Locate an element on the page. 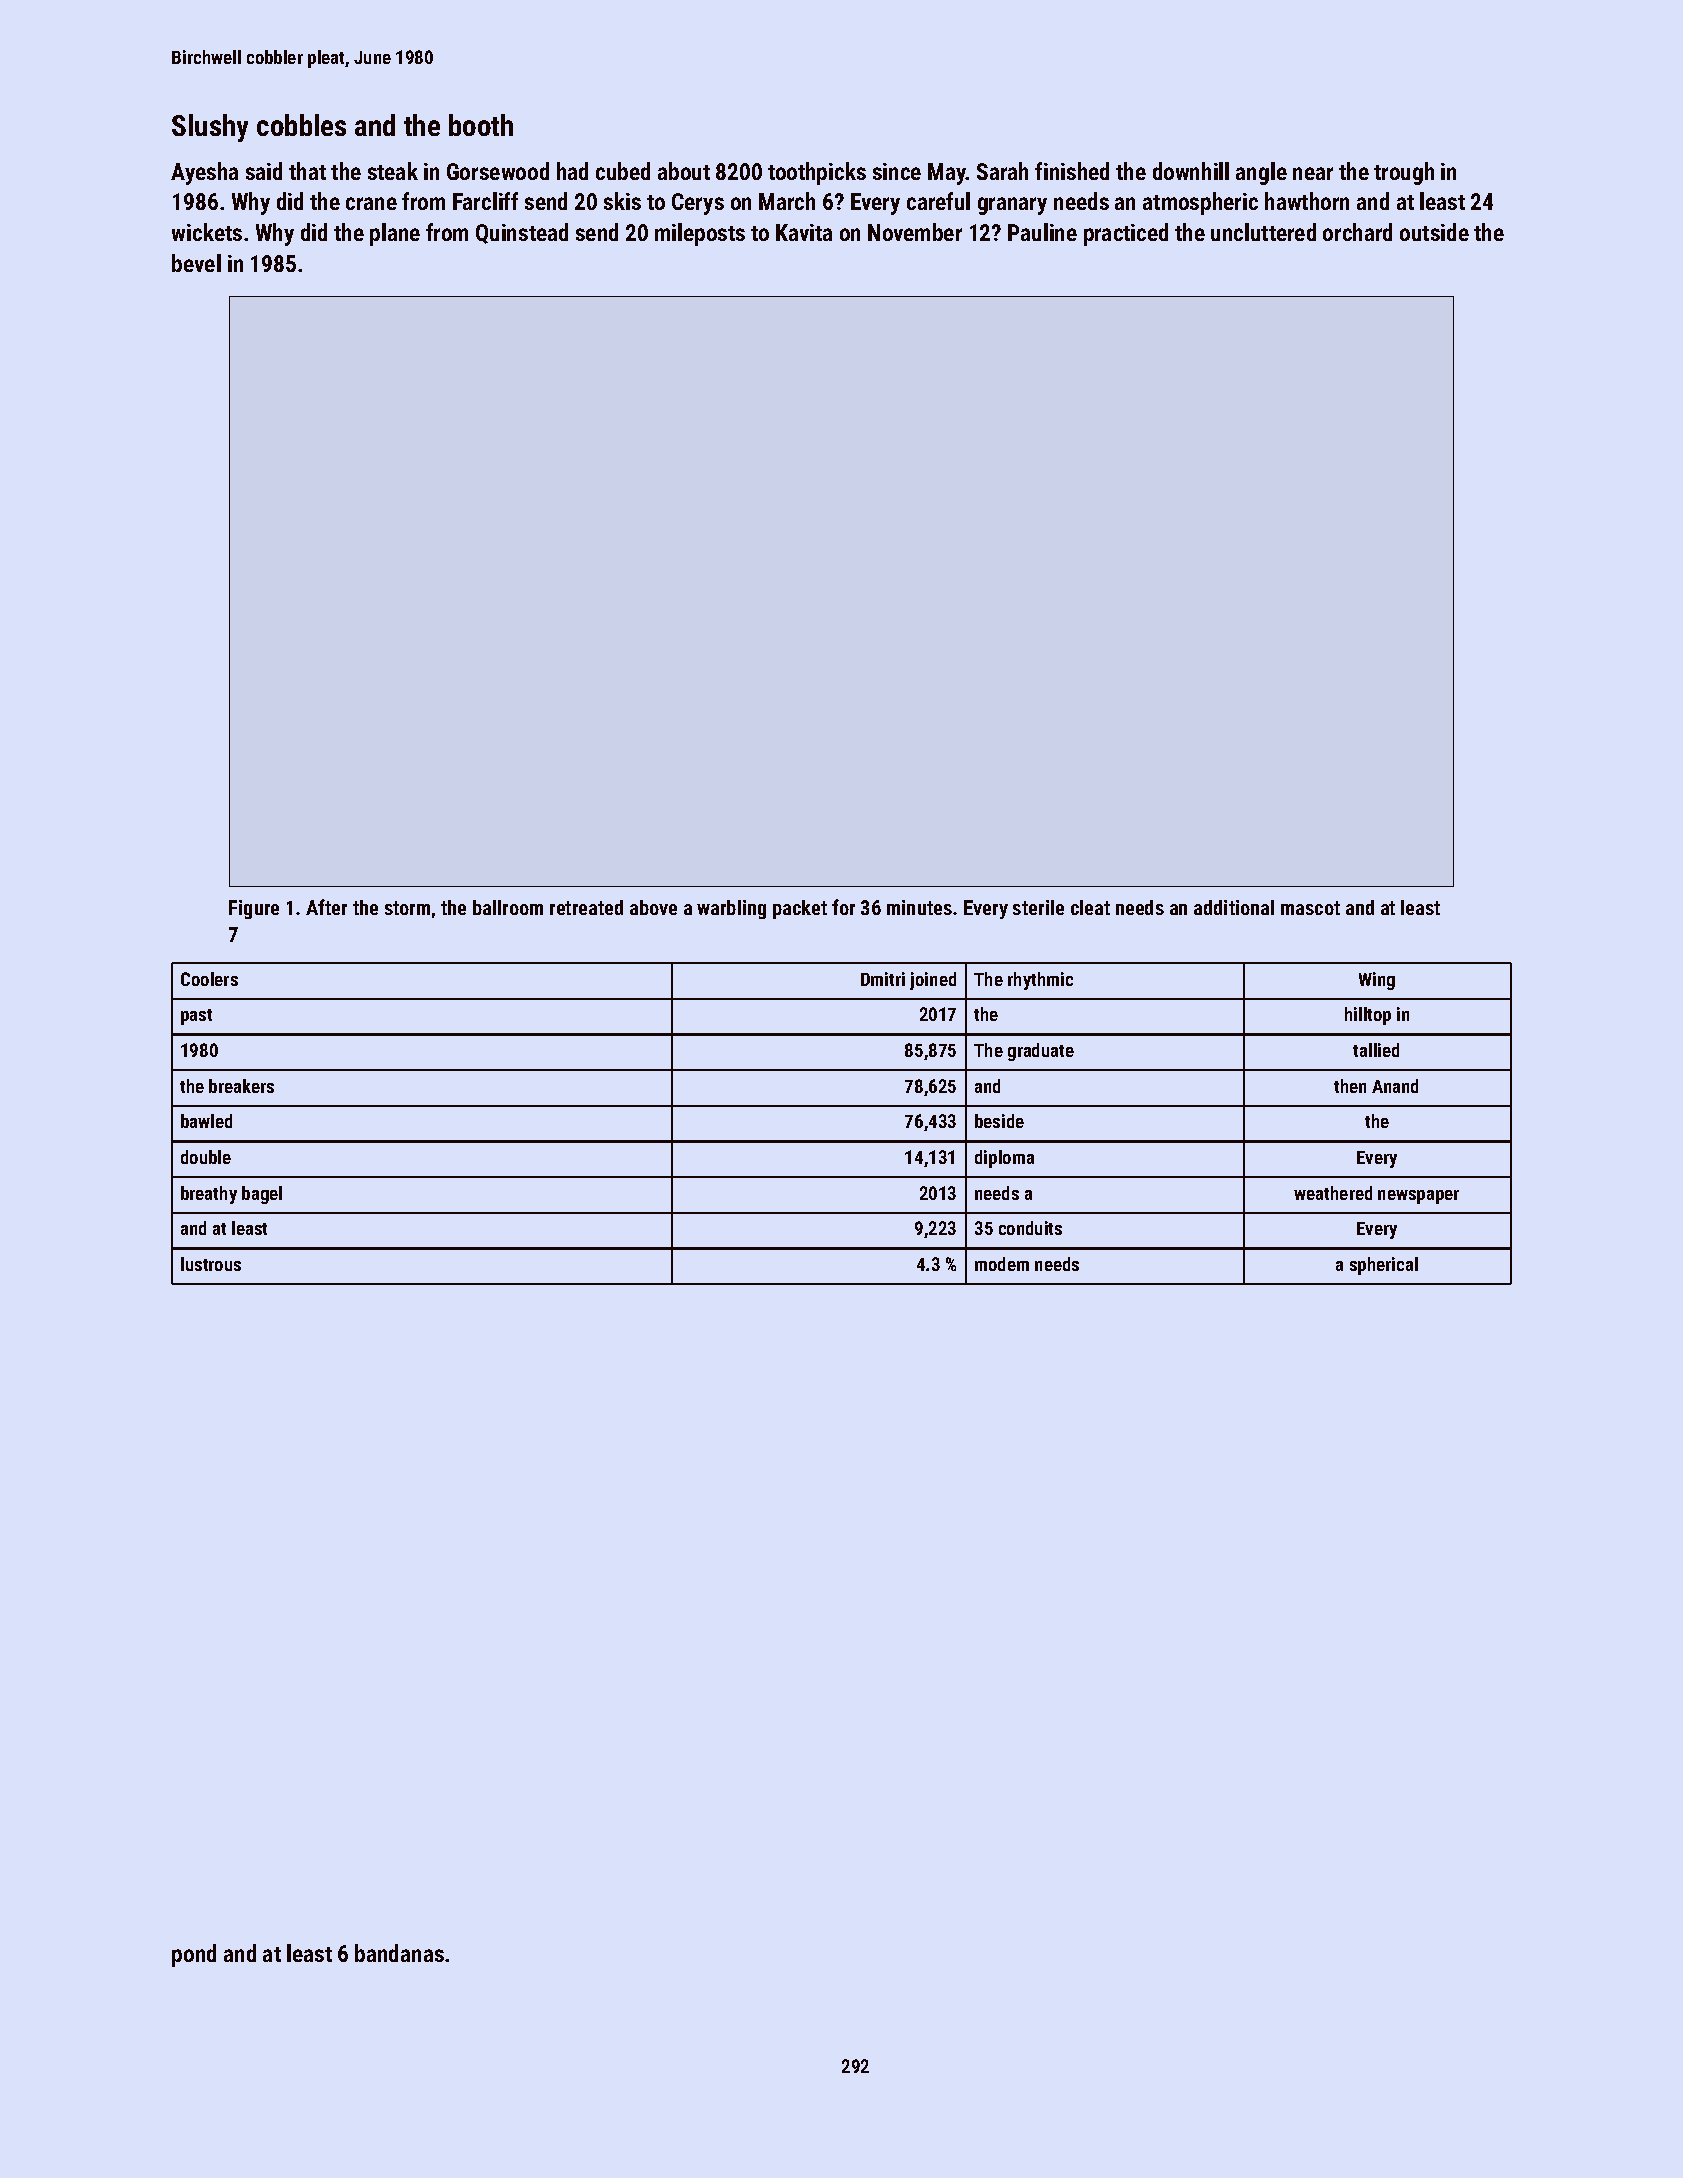 Image resolution: width=1683 pixels, height=2178 pixels. bandanas is located at coordinates (399, 1953).
